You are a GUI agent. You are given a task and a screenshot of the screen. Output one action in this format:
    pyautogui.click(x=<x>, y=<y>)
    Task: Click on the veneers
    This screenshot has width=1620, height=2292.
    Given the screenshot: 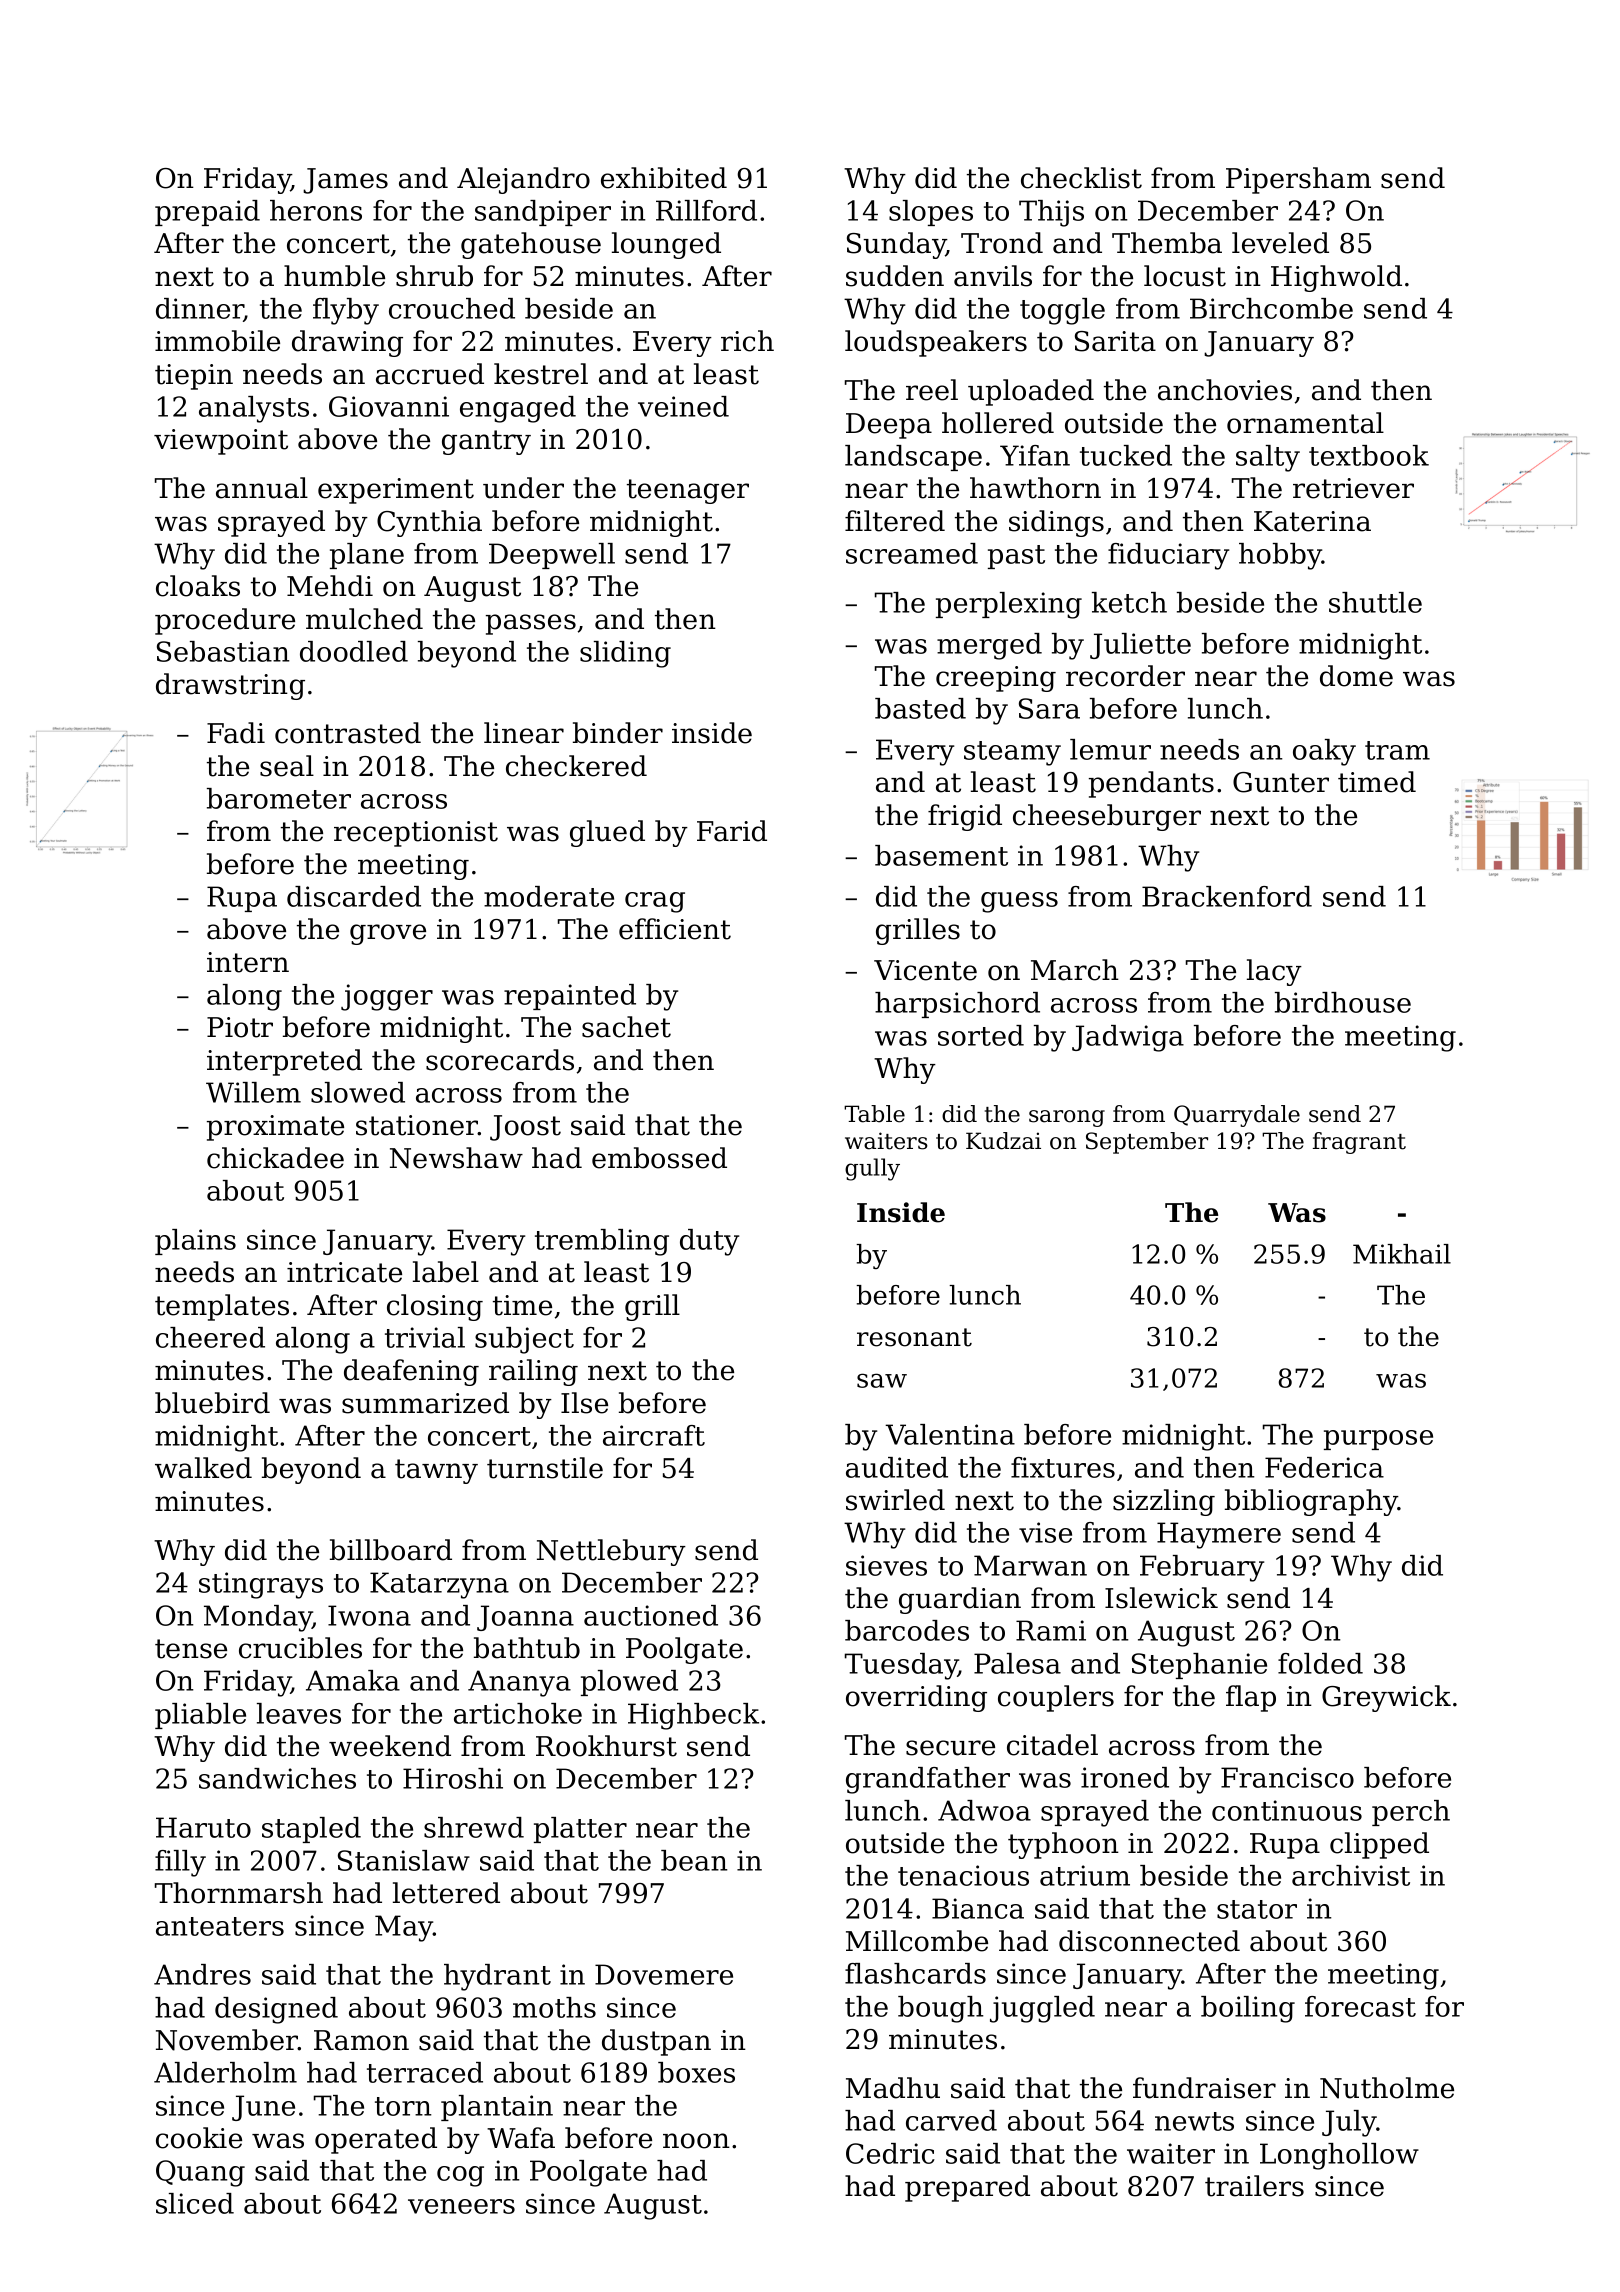 What is the action you would take?
    pyautogui.click(x=461, y=2206)
